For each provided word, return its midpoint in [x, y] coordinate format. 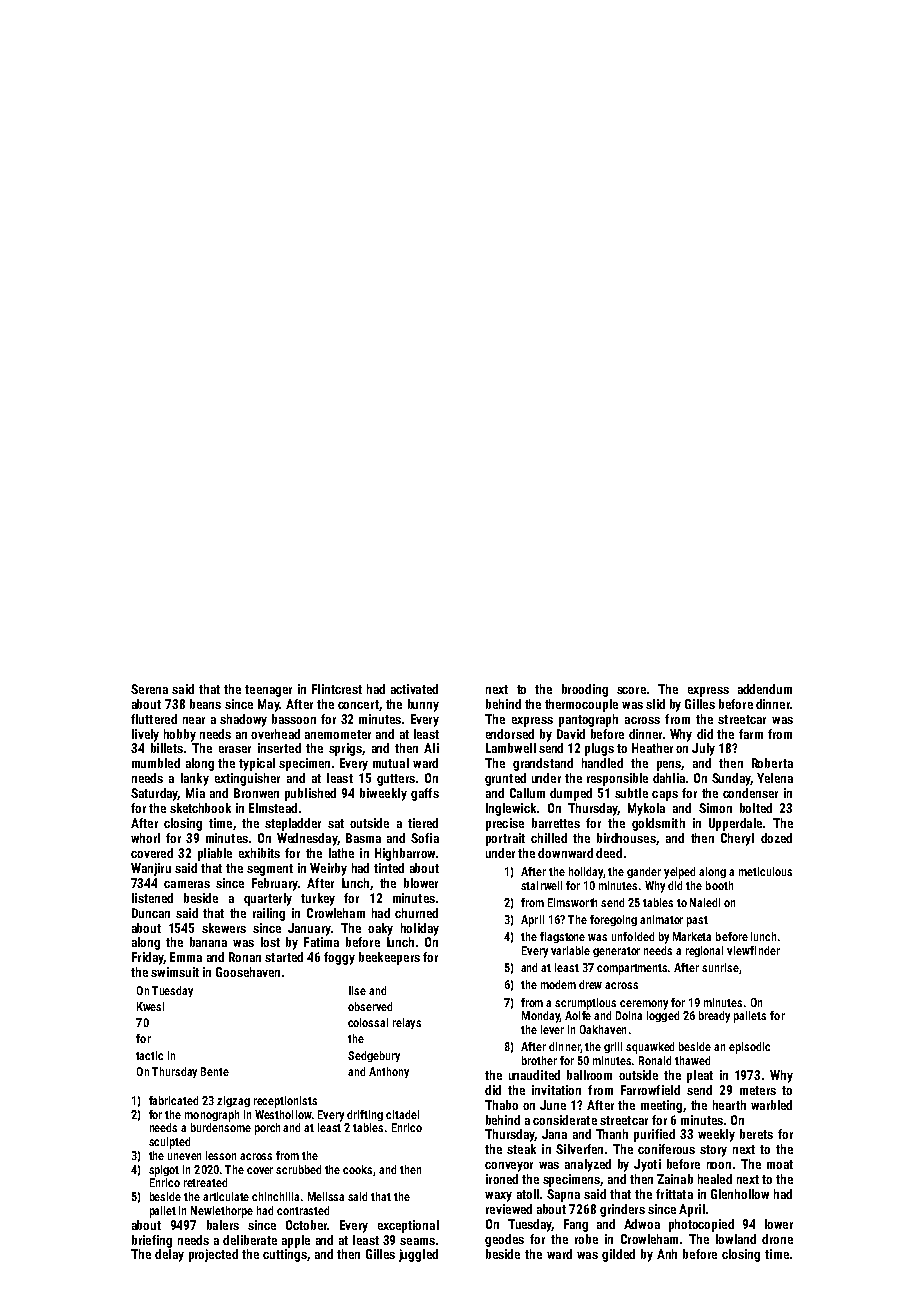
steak [521, 1149]
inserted [279, 748]
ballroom [589, 1075]
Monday [541, 1017]
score [631, 690]
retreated [205, 1182]
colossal [368, 1022]
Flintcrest [337, 689]
